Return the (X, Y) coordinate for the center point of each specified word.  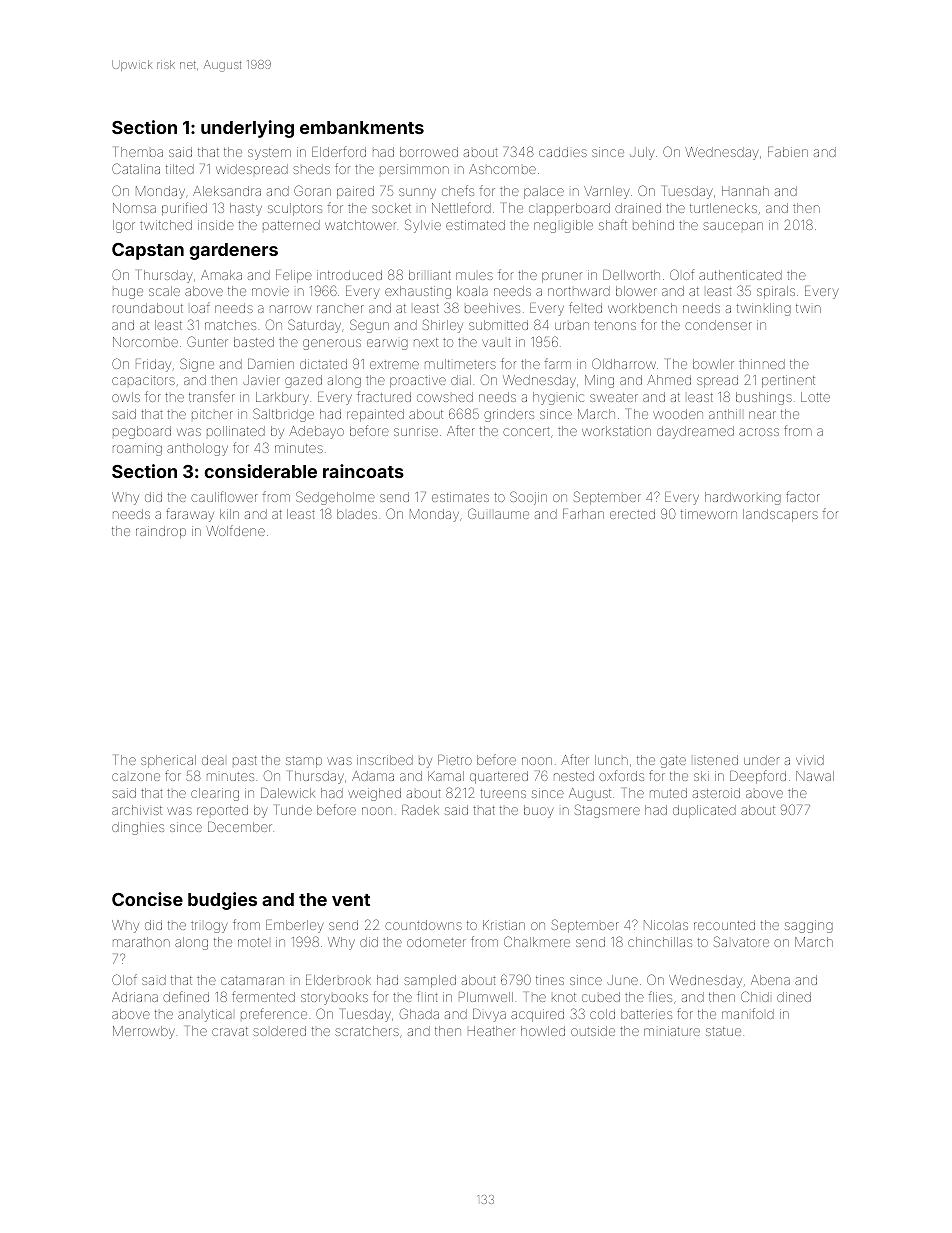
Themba (139, 152)
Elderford (339, 151)
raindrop (161, 532)
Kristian (504, 925)
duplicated (704, 811)
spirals (776, 292)
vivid (810, 760)
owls (126, 397)
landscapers (780, 515)
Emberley (294, 926)
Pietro (455, 760)
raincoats (363, 471)
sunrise (416, 431)
